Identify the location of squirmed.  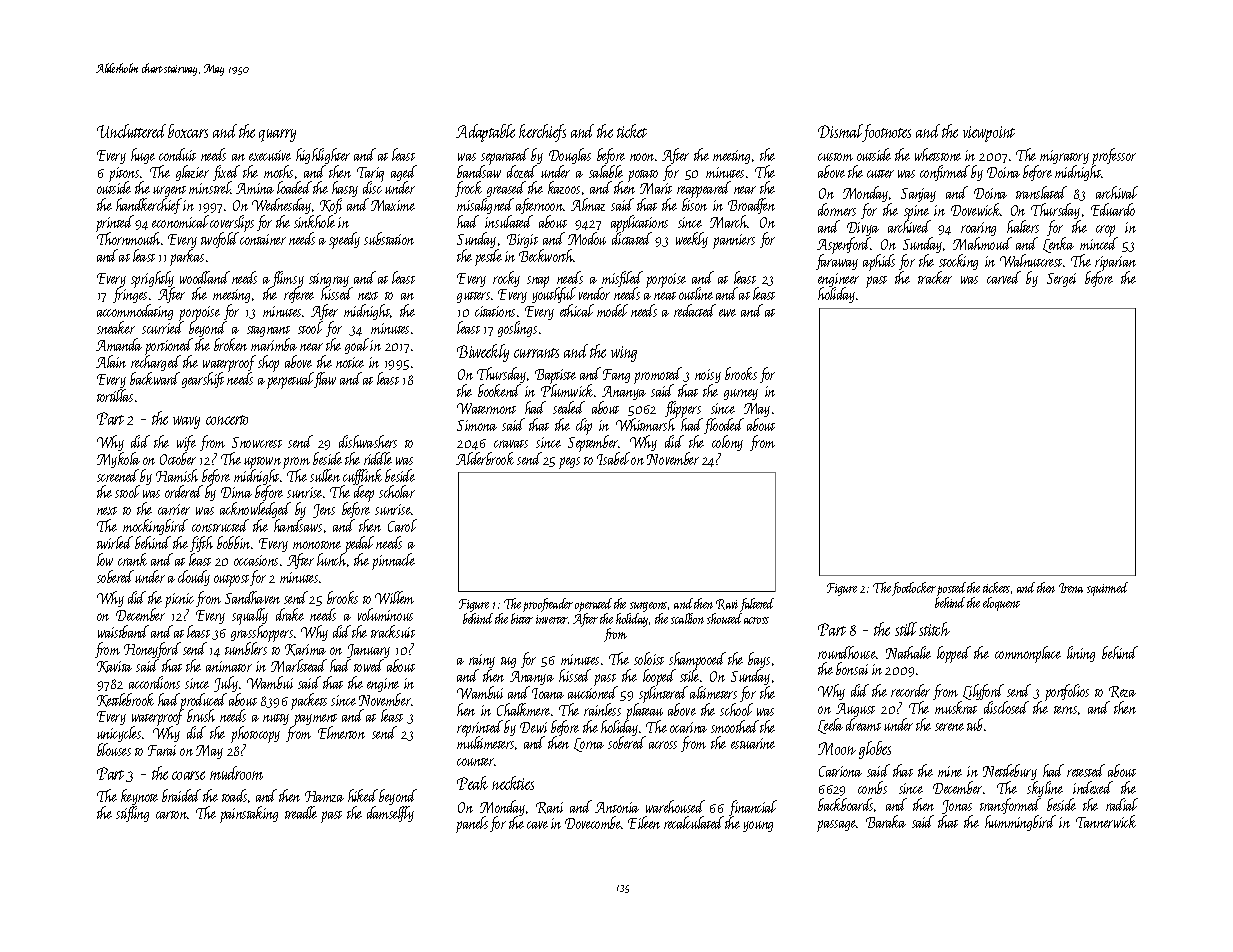
(1107, 589).
